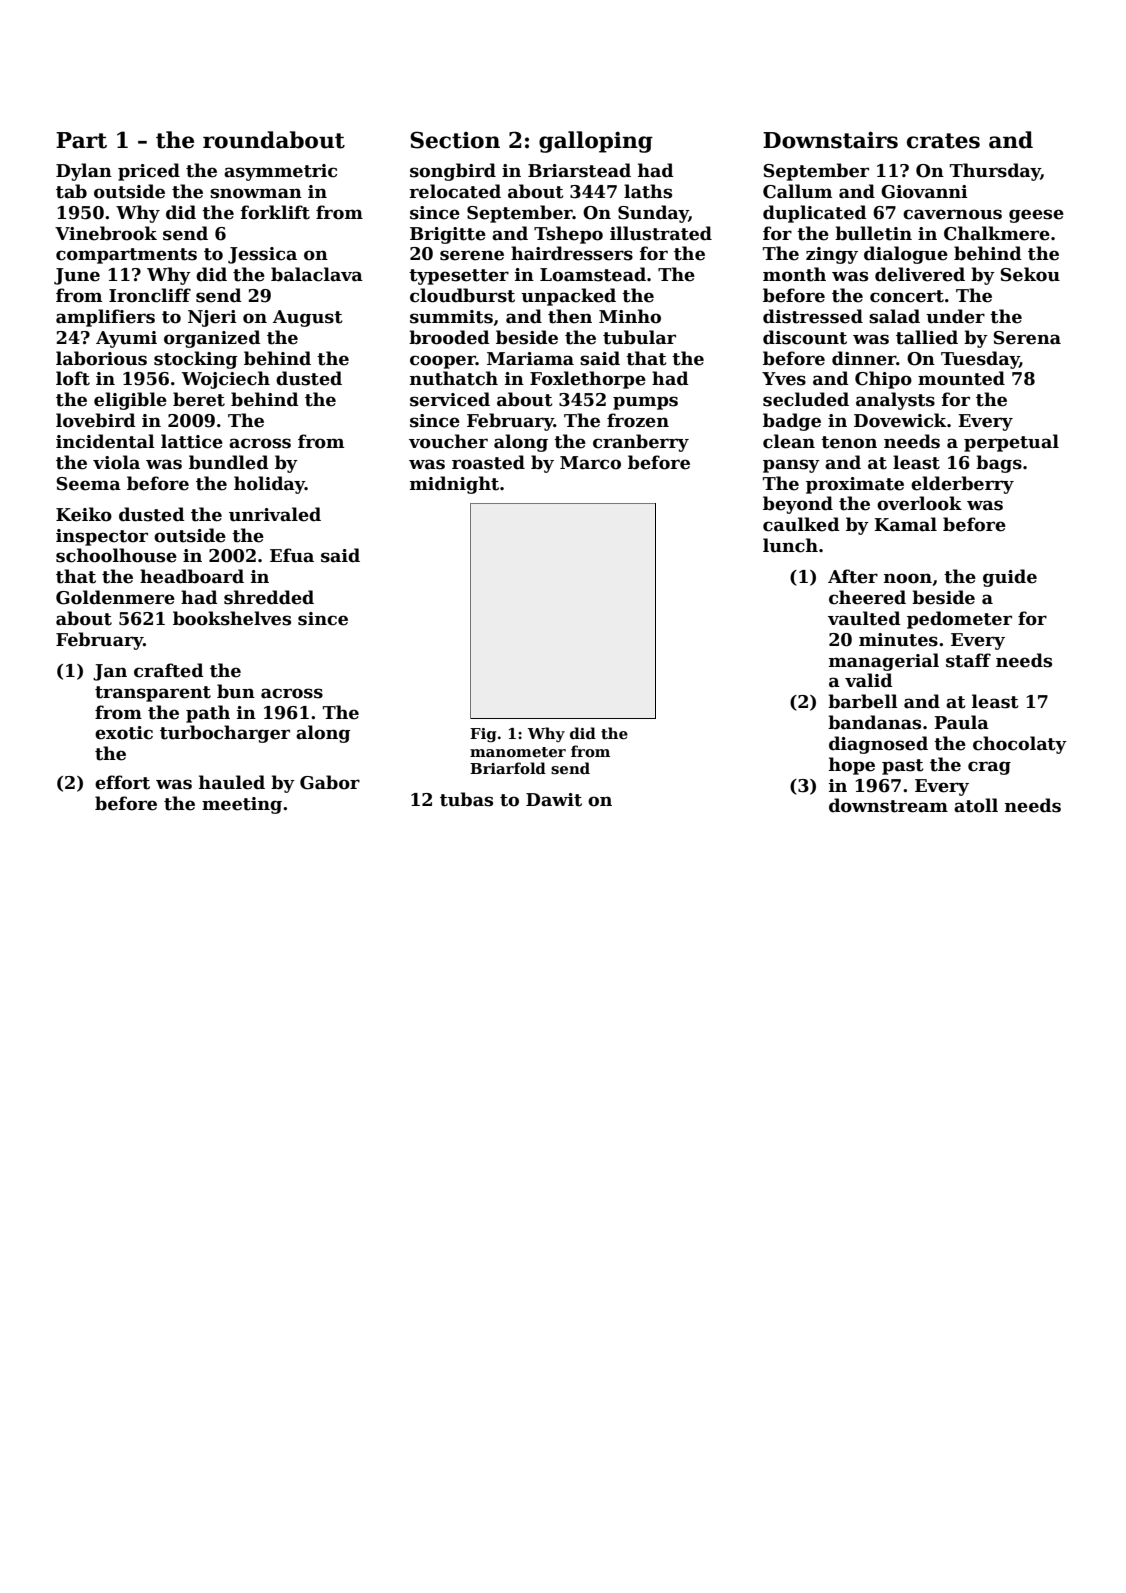  I want to click on galloping, so click(596, 142).
